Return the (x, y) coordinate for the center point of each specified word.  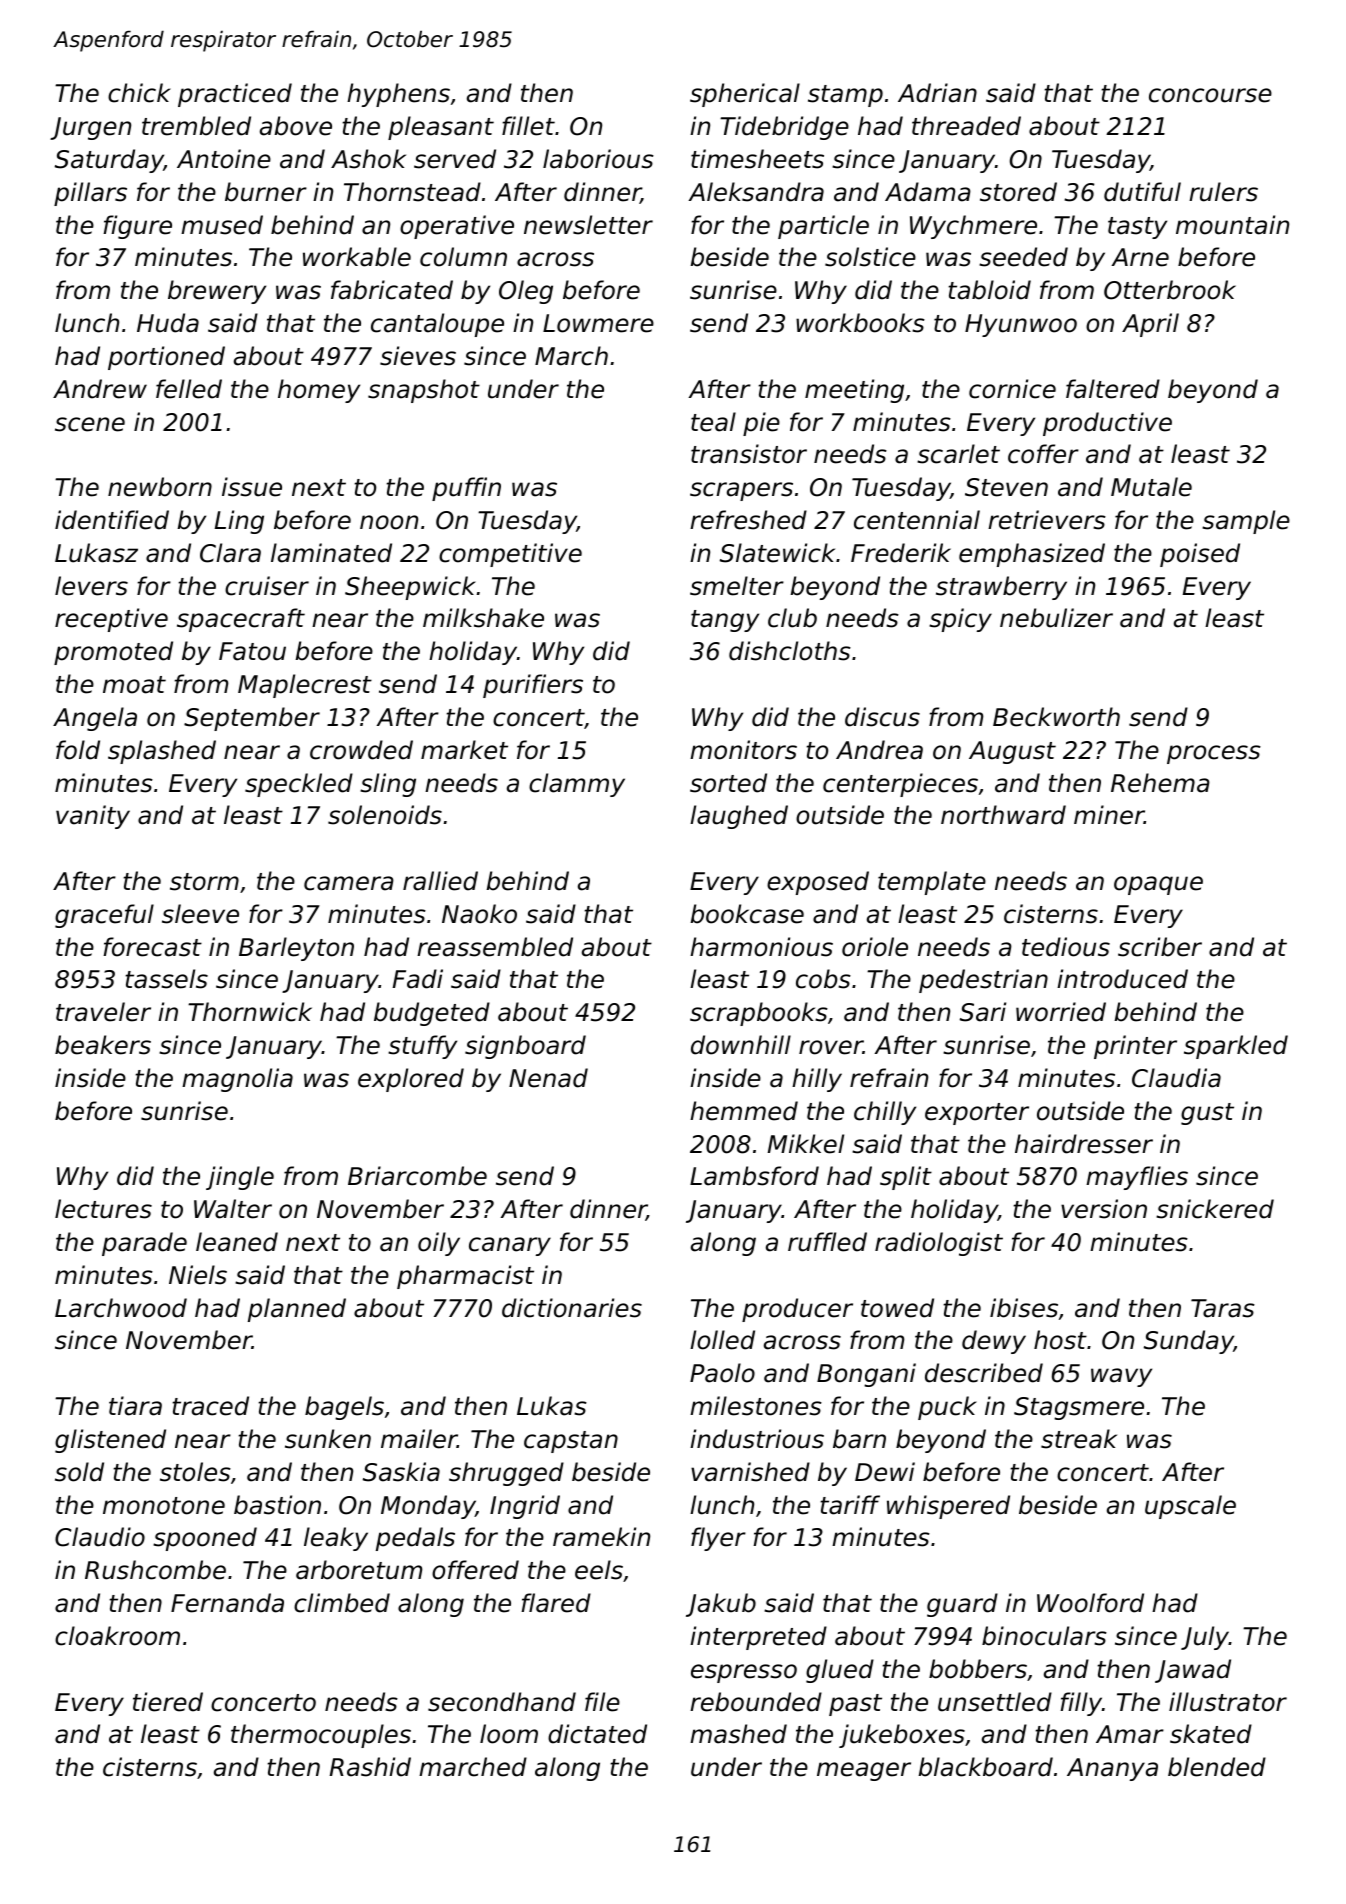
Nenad (548, 1078)
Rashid (370, 1767)
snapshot (424, 391)
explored (411, 1080)
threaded (966, 126)
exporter (977, 1114)
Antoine (224, 159)
